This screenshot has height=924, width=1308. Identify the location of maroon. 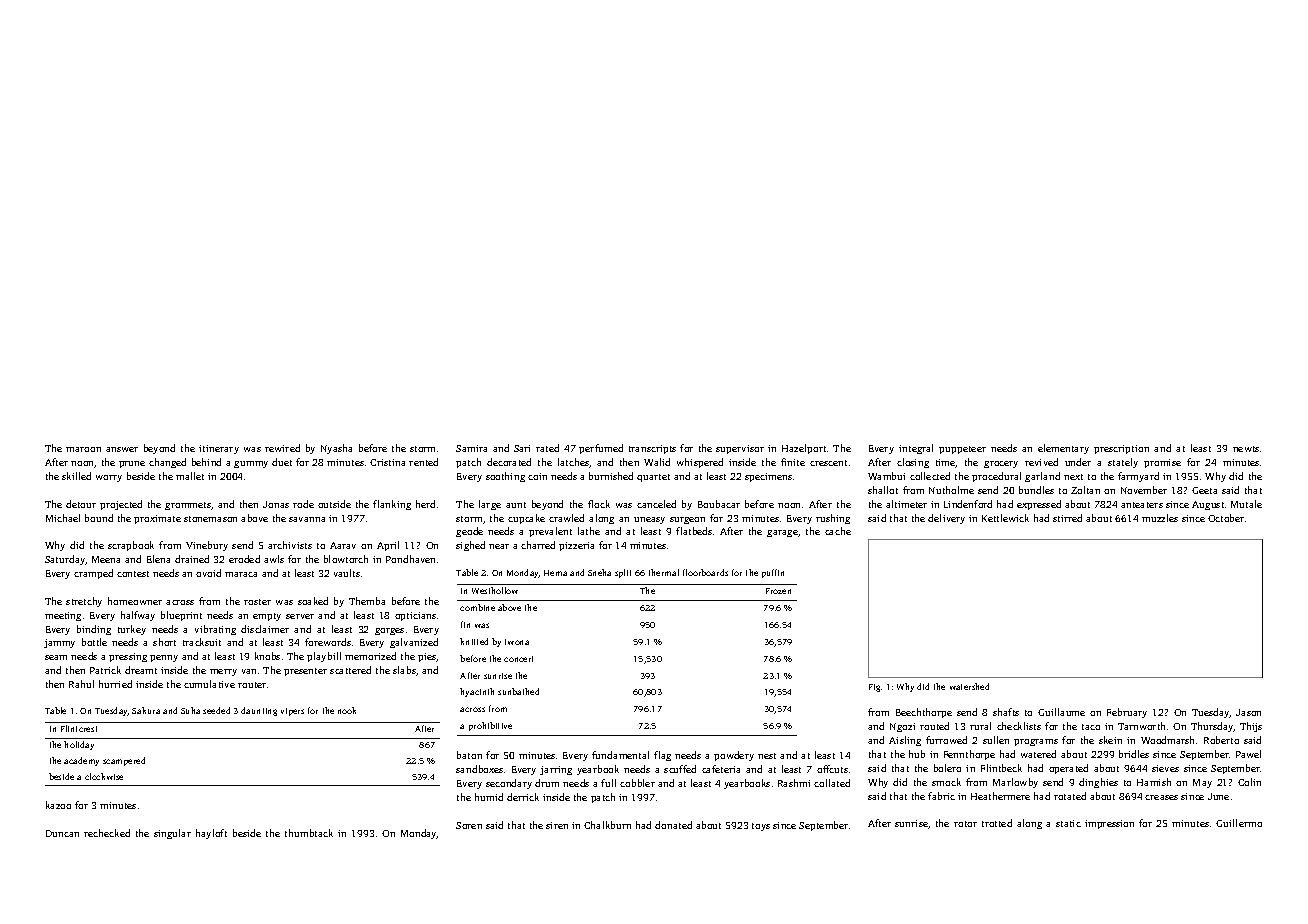
(83, 449).
